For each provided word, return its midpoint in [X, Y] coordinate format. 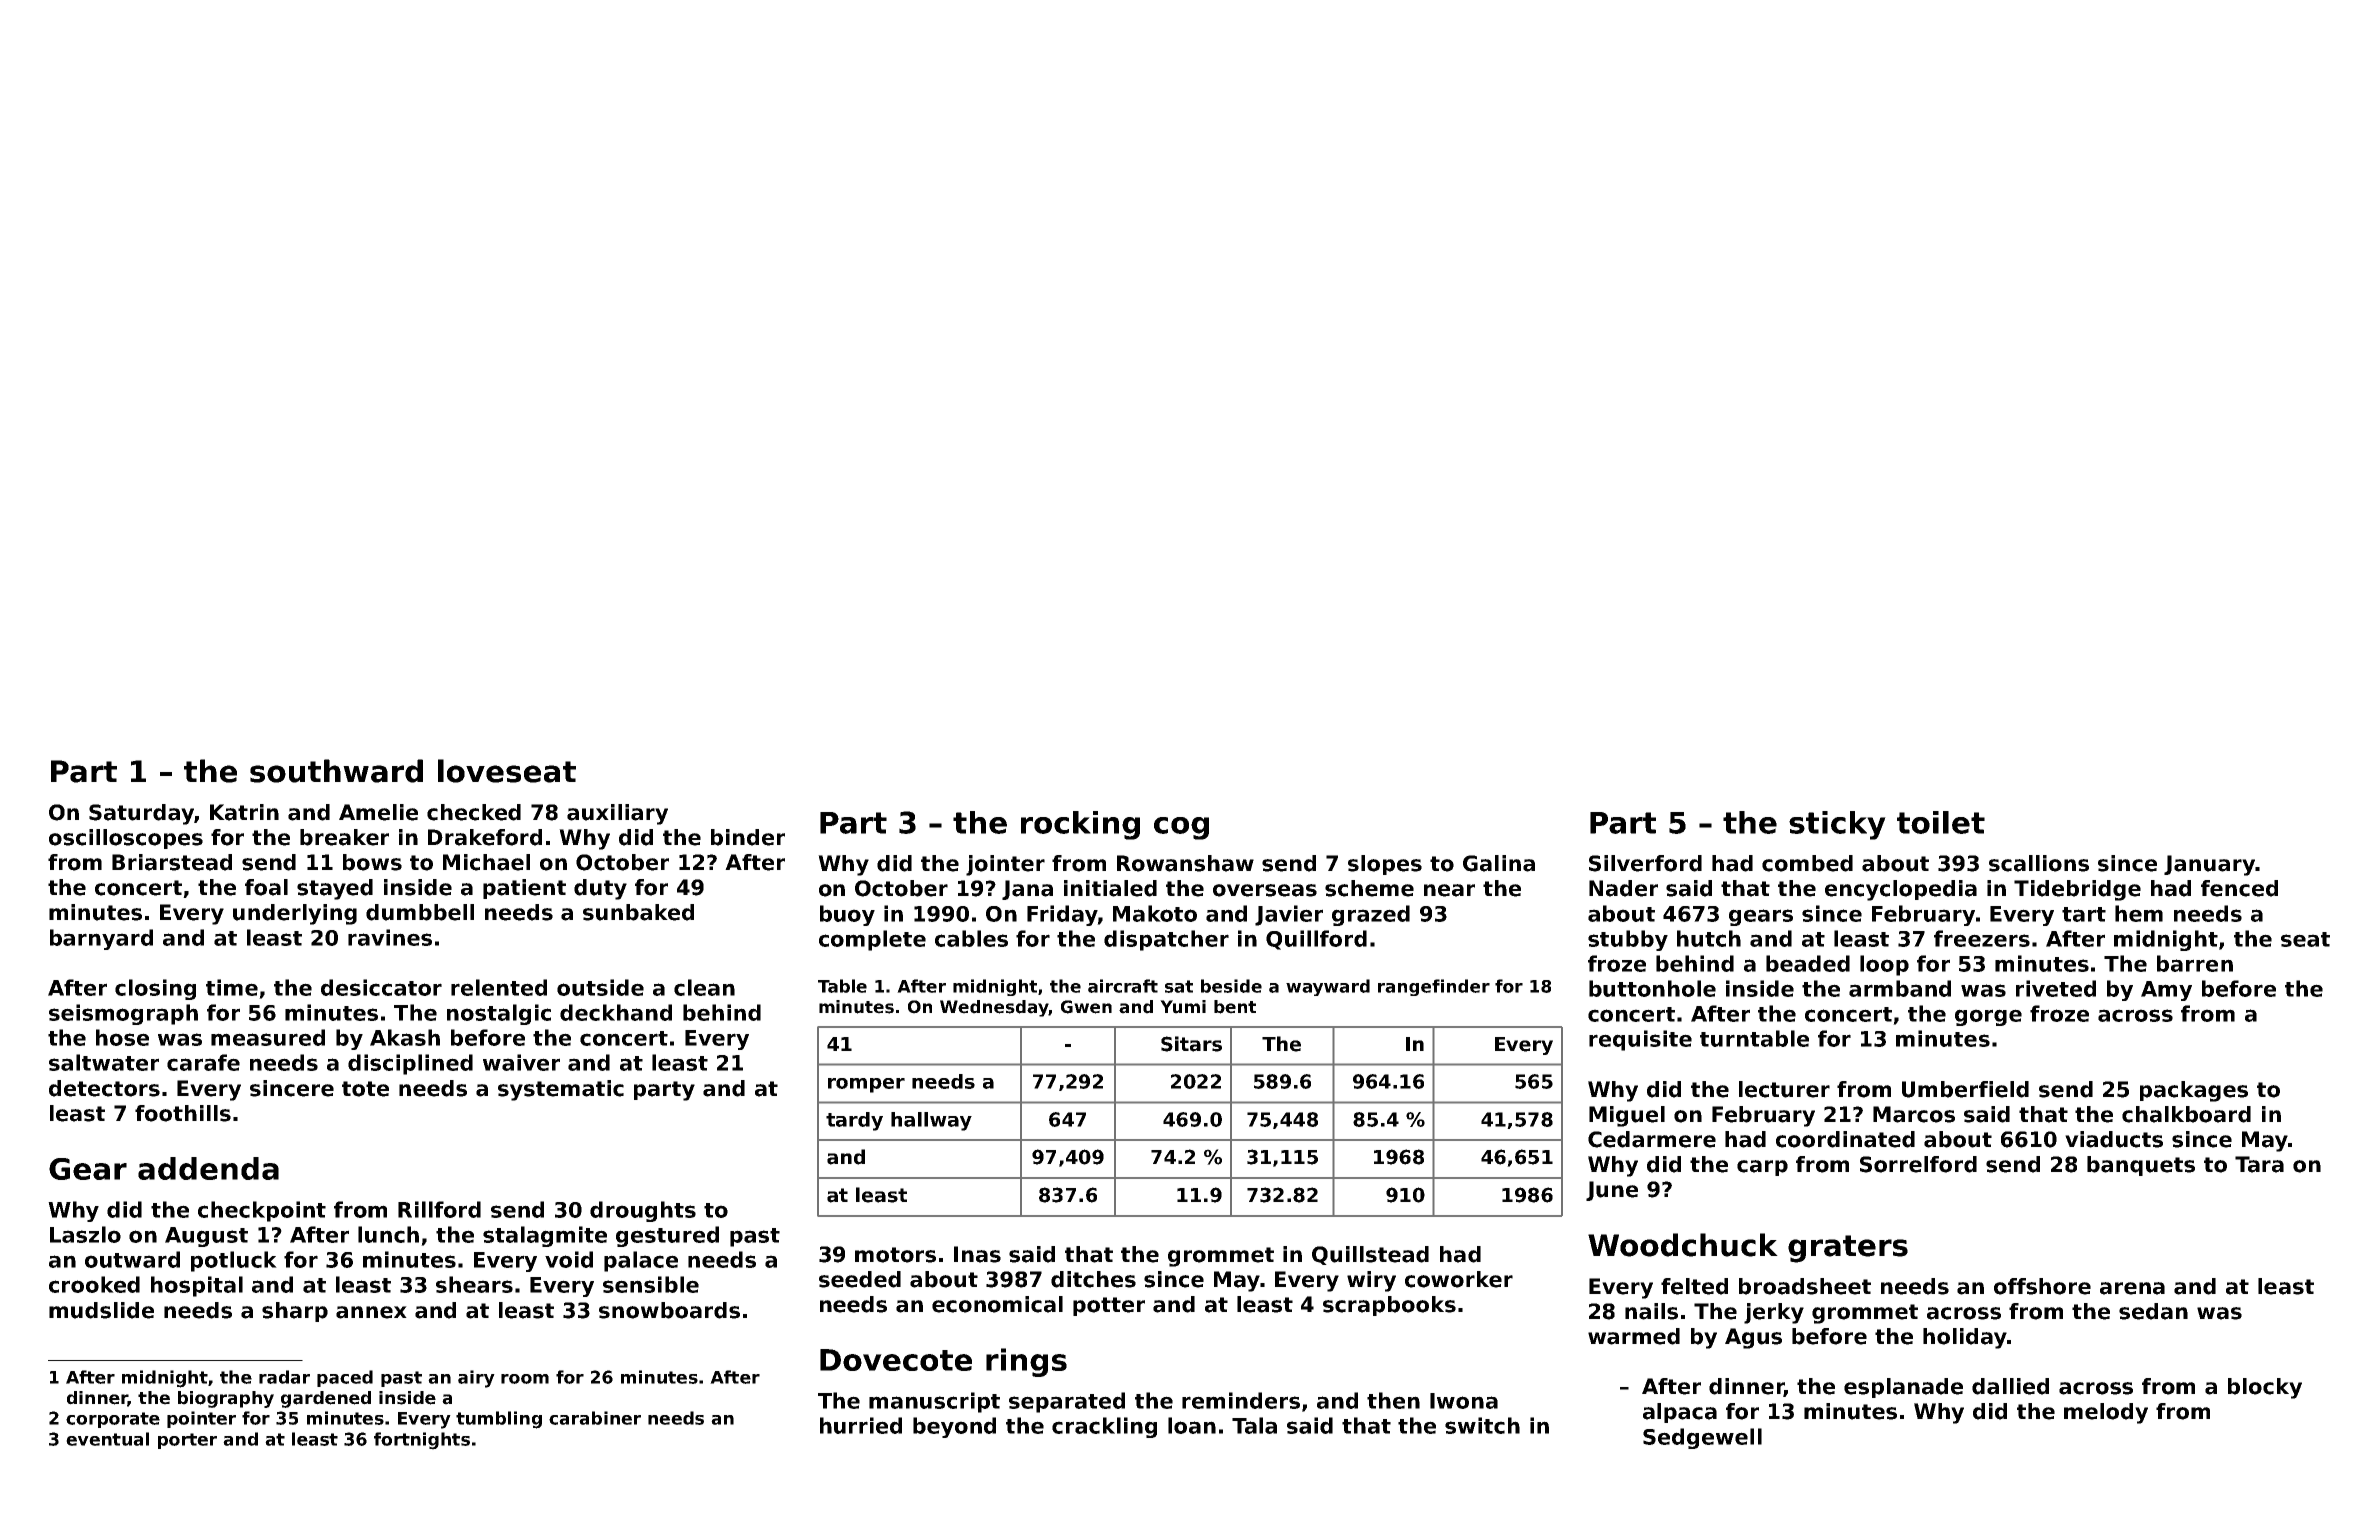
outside [600, 987]
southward [336, 771]
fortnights [422, 1441]
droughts [643, 1211]
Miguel [1627, 1116]
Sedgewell [1702, 1438]
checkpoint [262, 1211]
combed [1807, 863]
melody [2106, 1413]
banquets [2141, 1166]
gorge [1988, 1017]
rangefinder [1434, 987]
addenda [208, 1168]
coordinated [1845, 1139]
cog [1181, 828]
